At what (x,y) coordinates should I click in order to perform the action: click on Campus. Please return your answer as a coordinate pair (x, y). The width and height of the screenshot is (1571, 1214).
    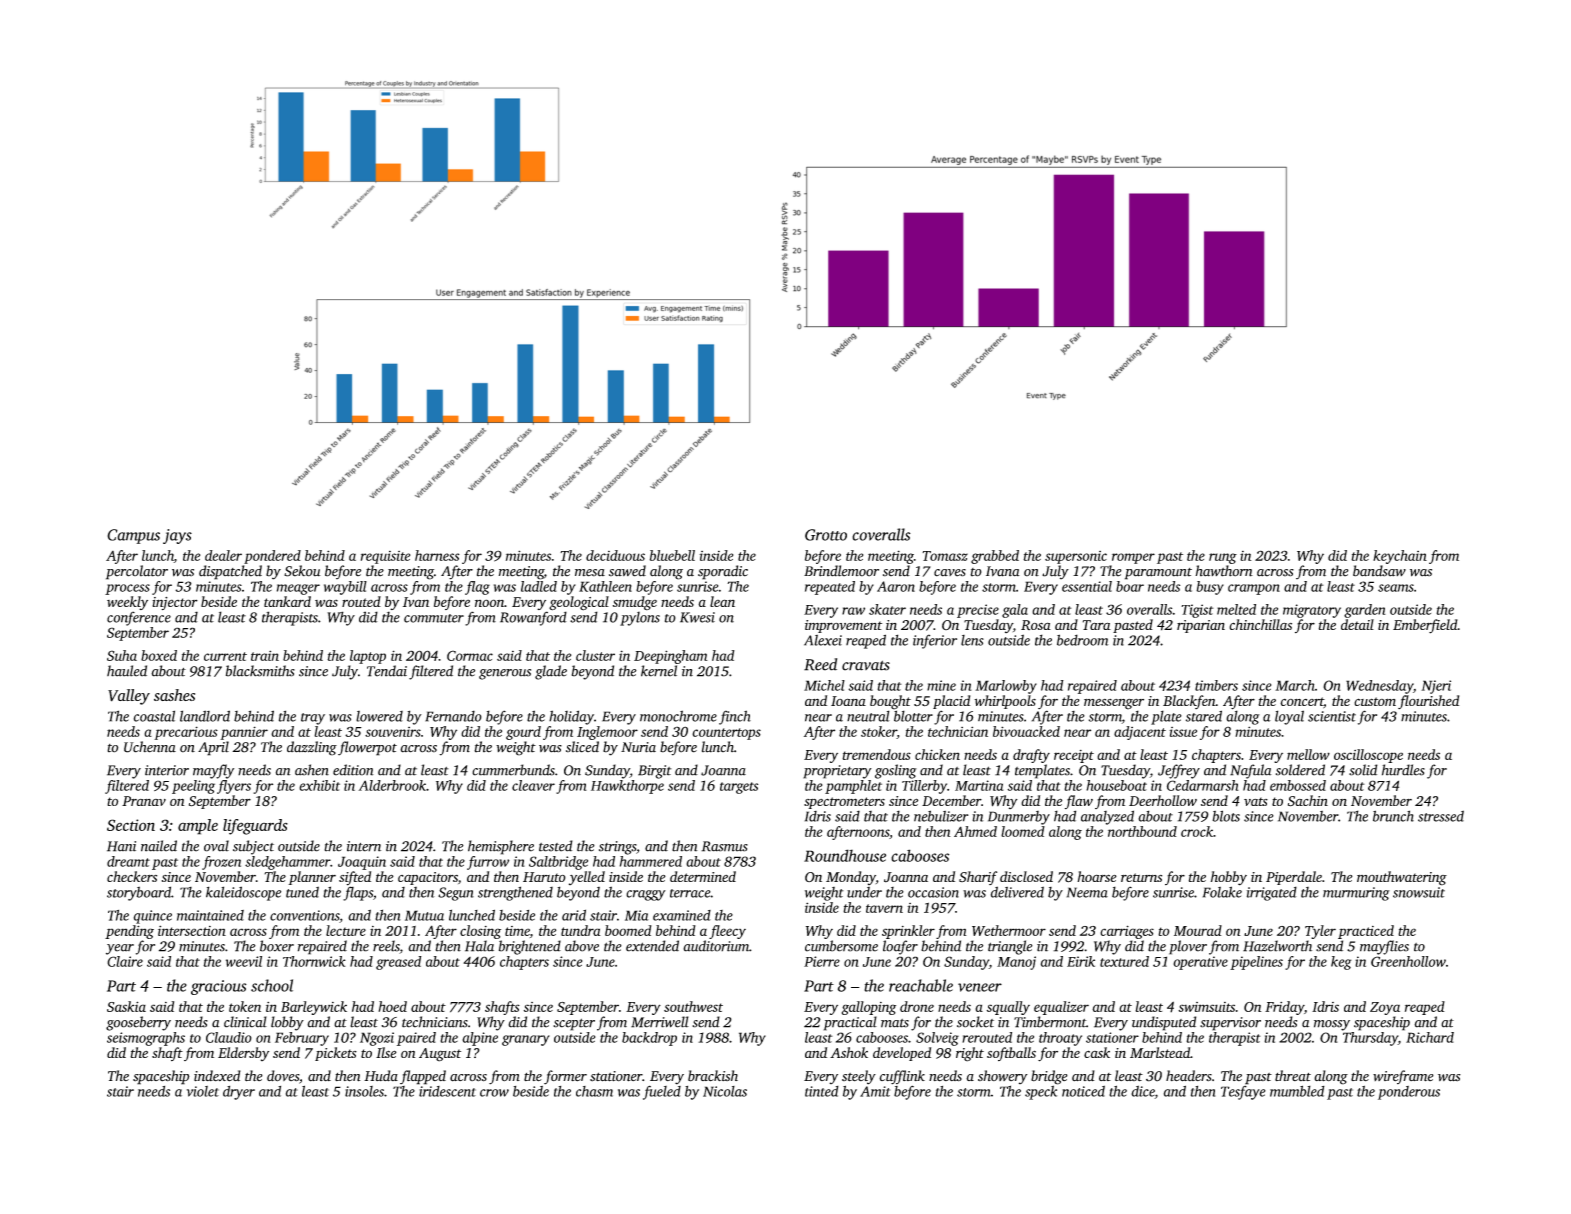
    Looking at the image, I should click on (133, 536).
